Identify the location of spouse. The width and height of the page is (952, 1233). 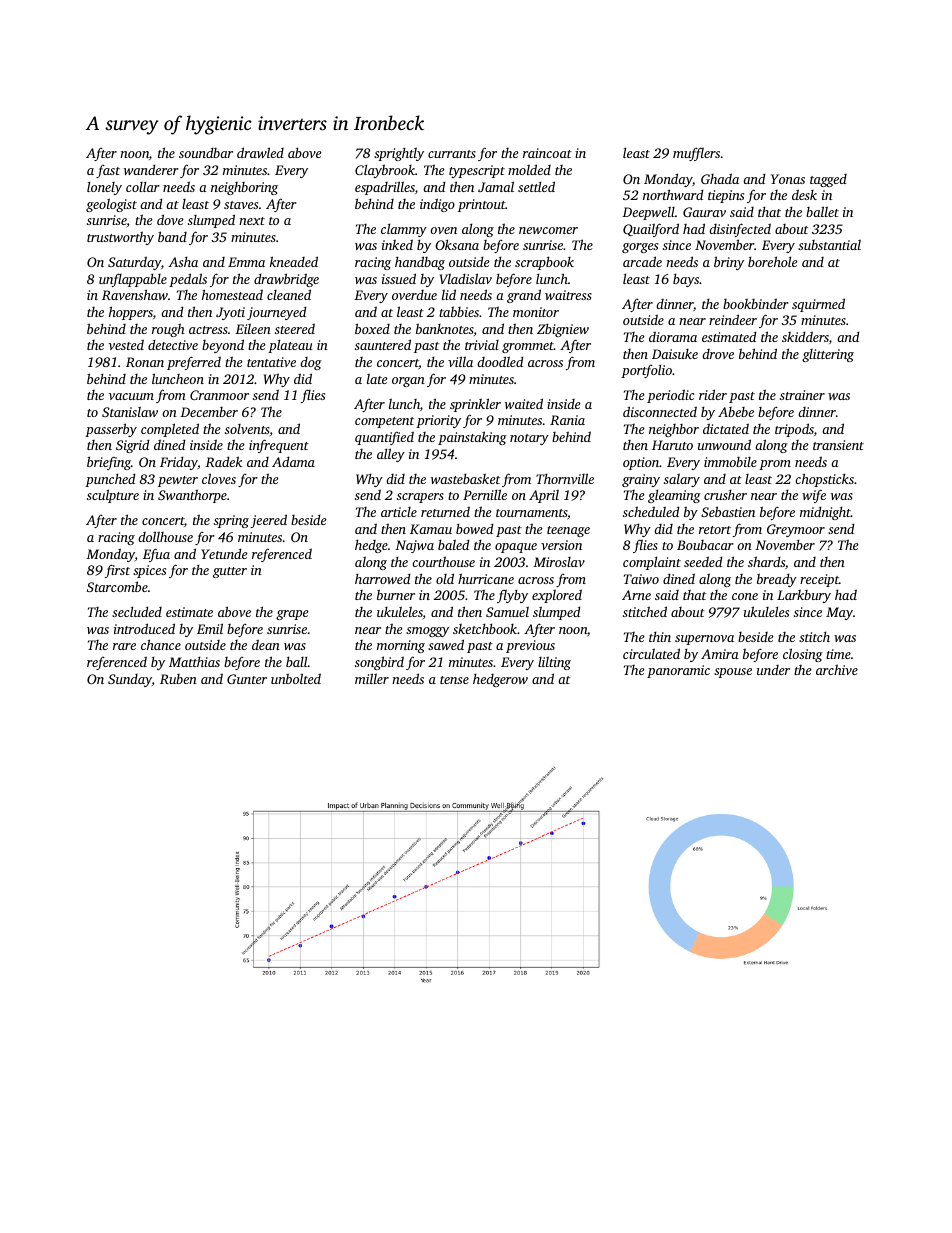
(733, 673).
